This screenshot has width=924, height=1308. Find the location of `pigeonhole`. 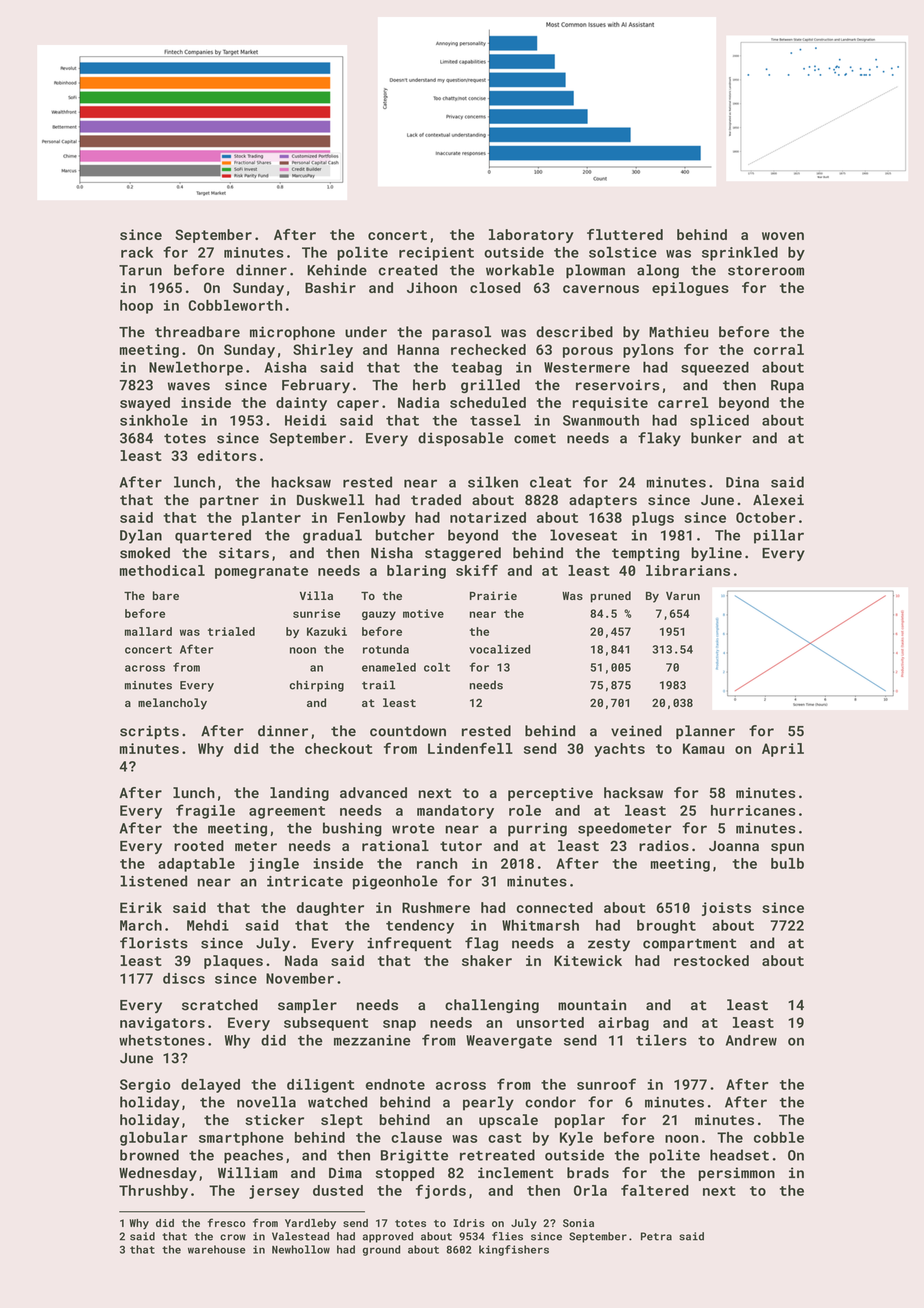

pigeonhole is located at coordinates (395, 882).
